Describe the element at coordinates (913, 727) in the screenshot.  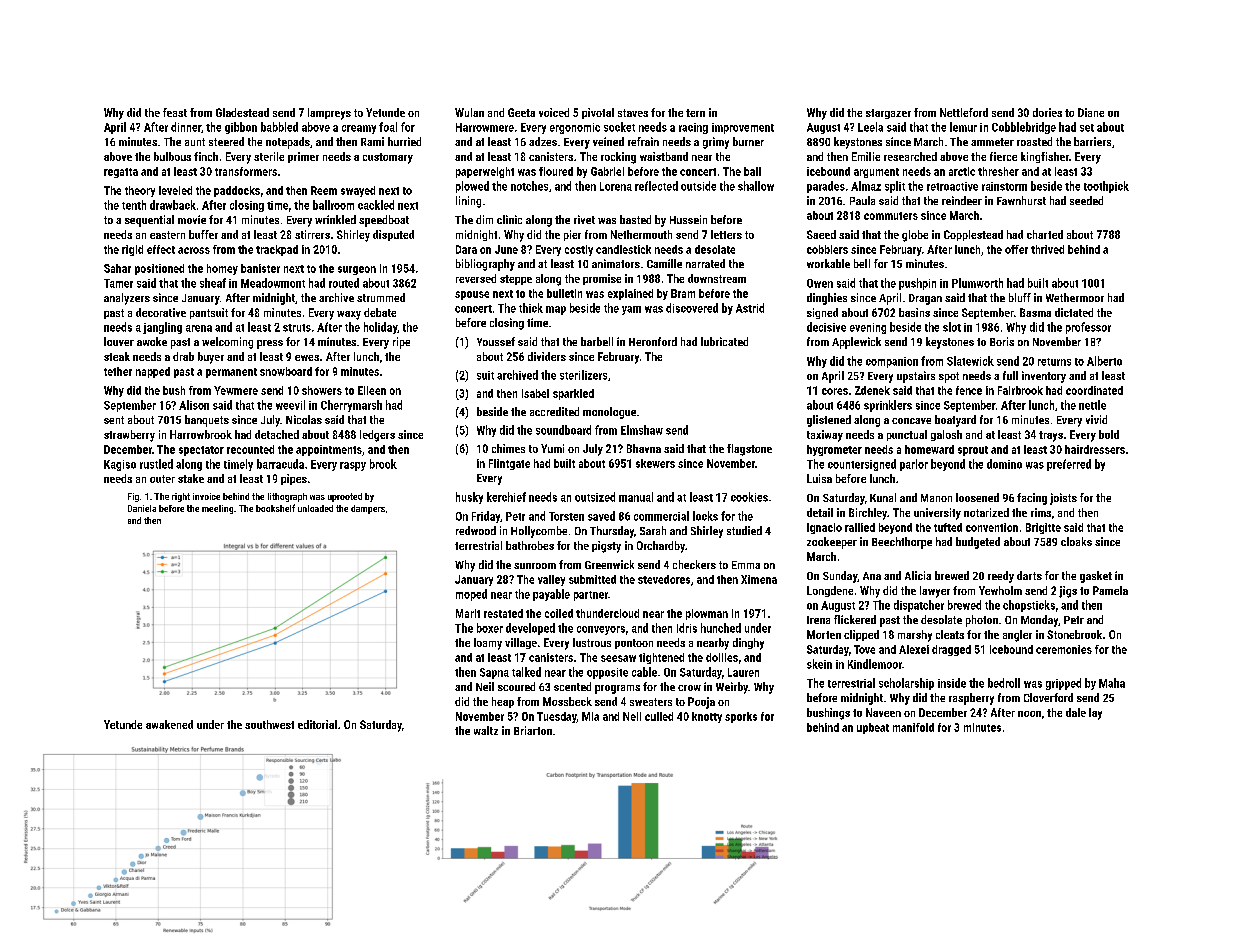
I see `manifold` at that location.
